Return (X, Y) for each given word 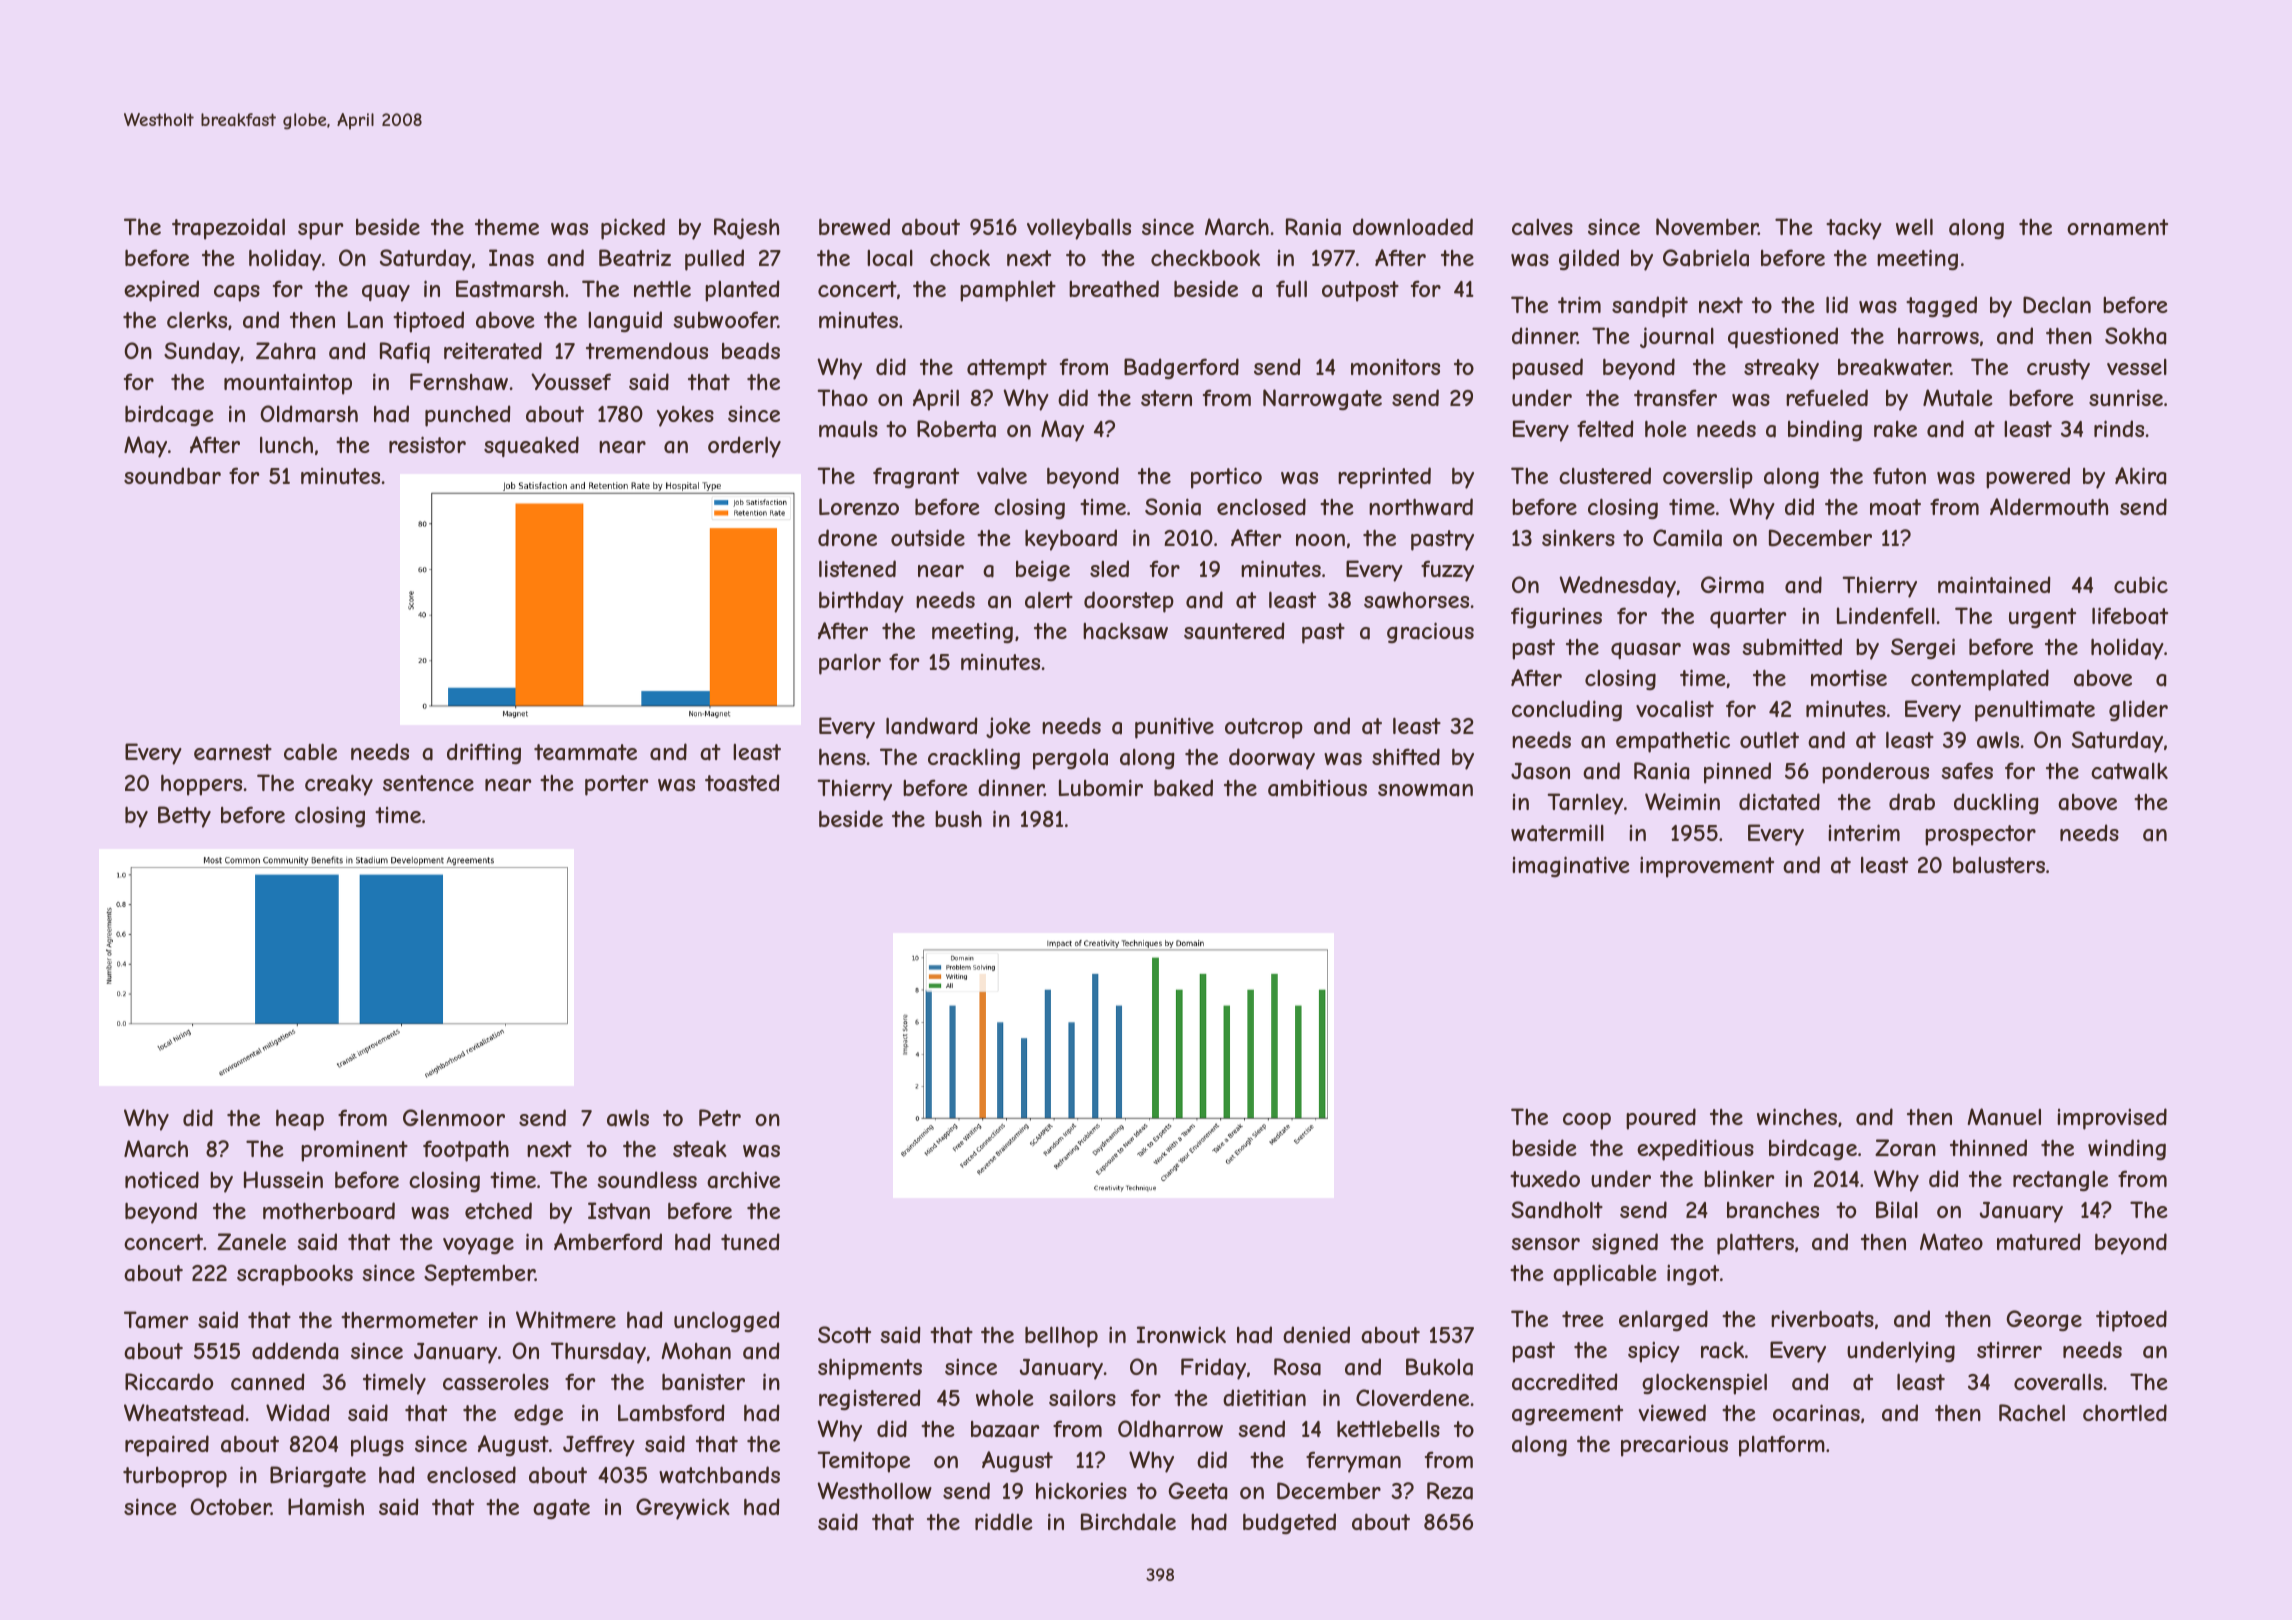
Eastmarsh (510, 289)
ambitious (1317, 788)
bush (958, 819)
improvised (2112, 1119)
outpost (1360, 291)
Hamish (326, 1507)
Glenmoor (454, 1117)
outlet (1769, 739)
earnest (233, 752)
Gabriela (1706, 258)
